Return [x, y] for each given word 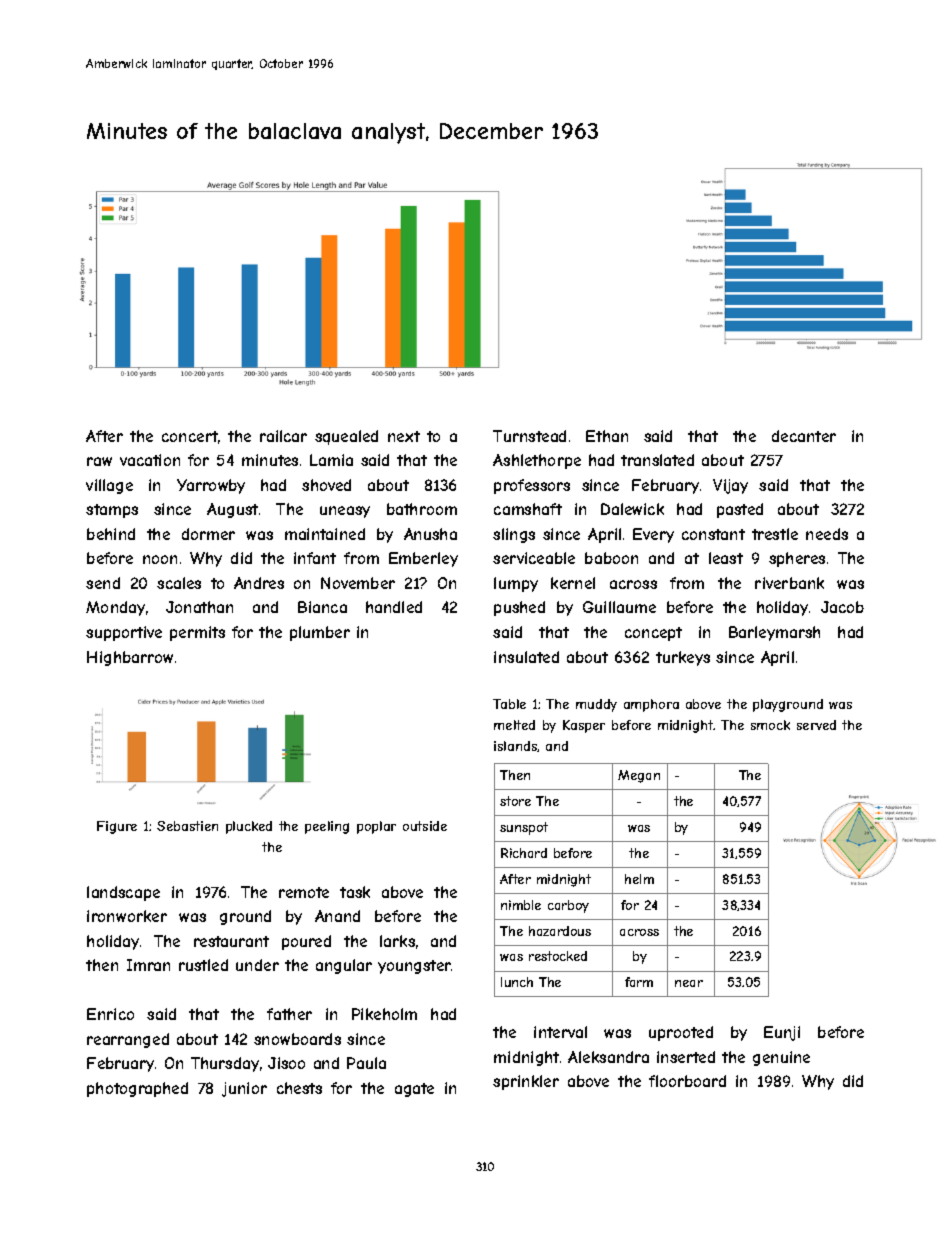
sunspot [524, 828]
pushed [519, 608]
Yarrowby [211, 486]
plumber [320, 633]
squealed [346, 437]
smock [770, 725]
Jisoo [286, 1063]
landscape [123, 893]
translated [657, 460]
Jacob [842, 607]
